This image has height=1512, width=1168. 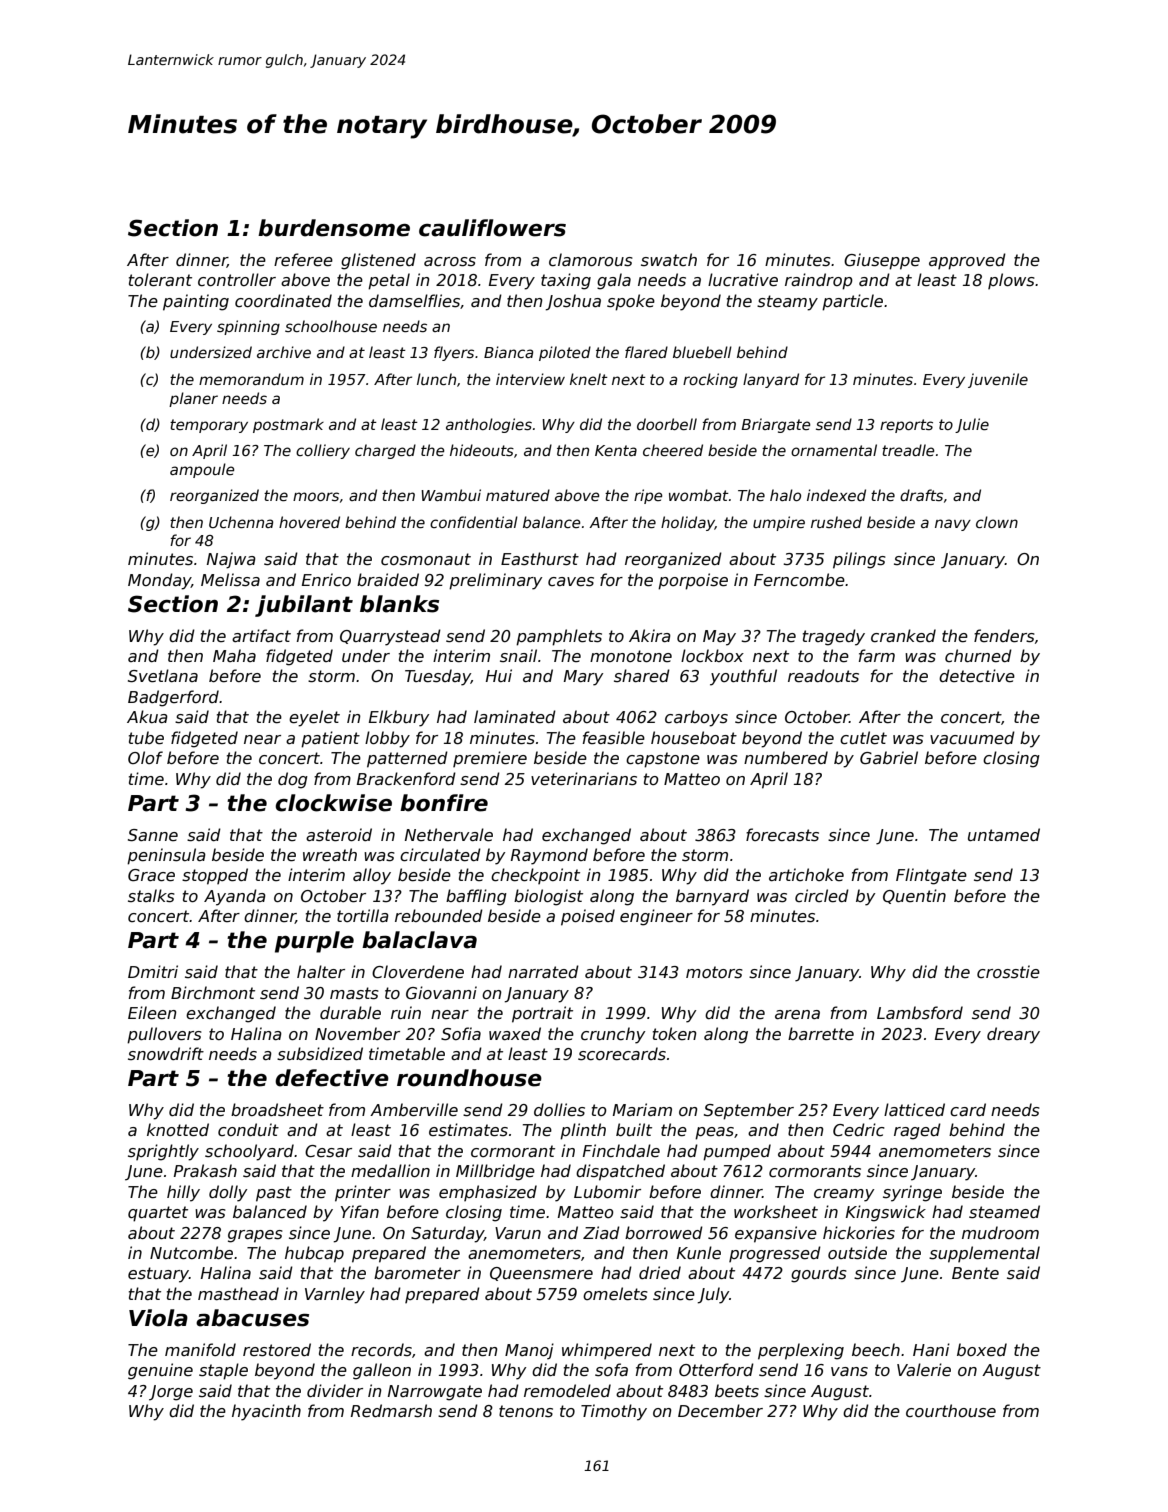 What do you see at coordinates (293, 780) in the image?
I see `dog` at bounding box center [293, 780].
